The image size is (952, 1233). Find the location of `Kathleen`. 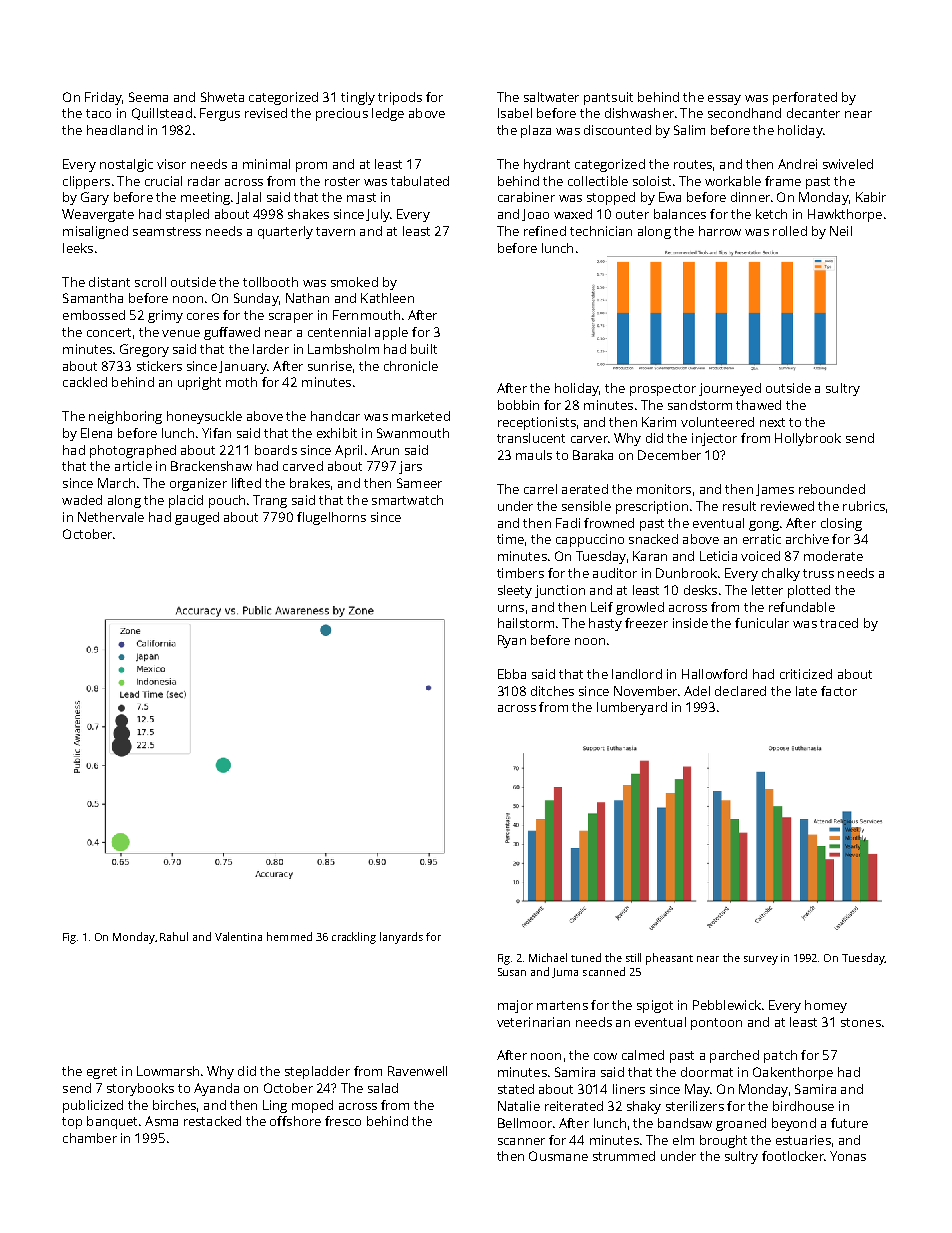

Kathleen is located at coordinates (387, 298).
